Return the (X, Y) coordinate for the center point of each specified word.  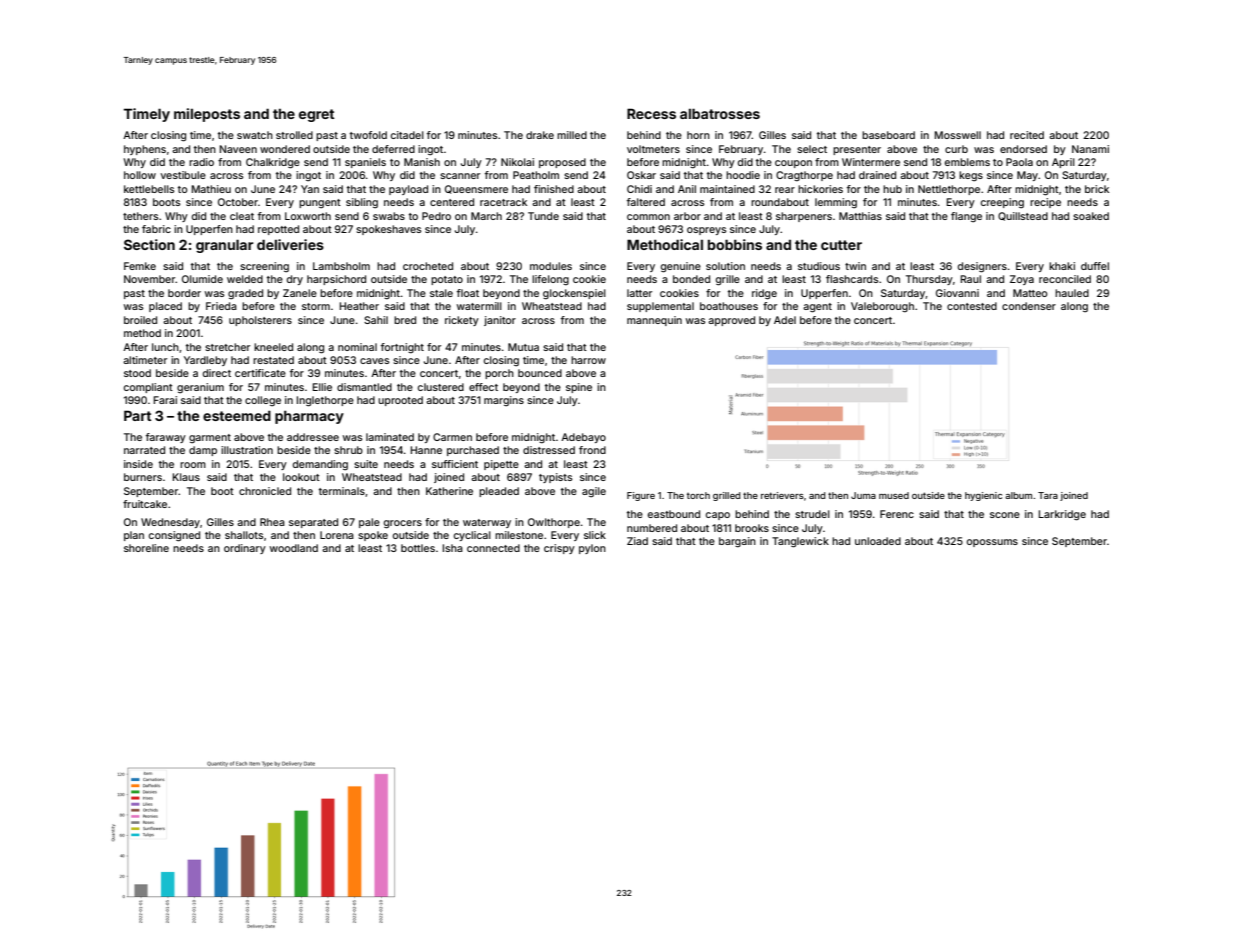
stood (137, 373)
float (468, 293)
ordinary (245, 549)
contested (972, 306)
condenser (1029, 306)
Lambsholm (341, 266)
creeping (1002, 203)
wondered (285, 149)
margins (504, 401)
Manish (422, 162)
